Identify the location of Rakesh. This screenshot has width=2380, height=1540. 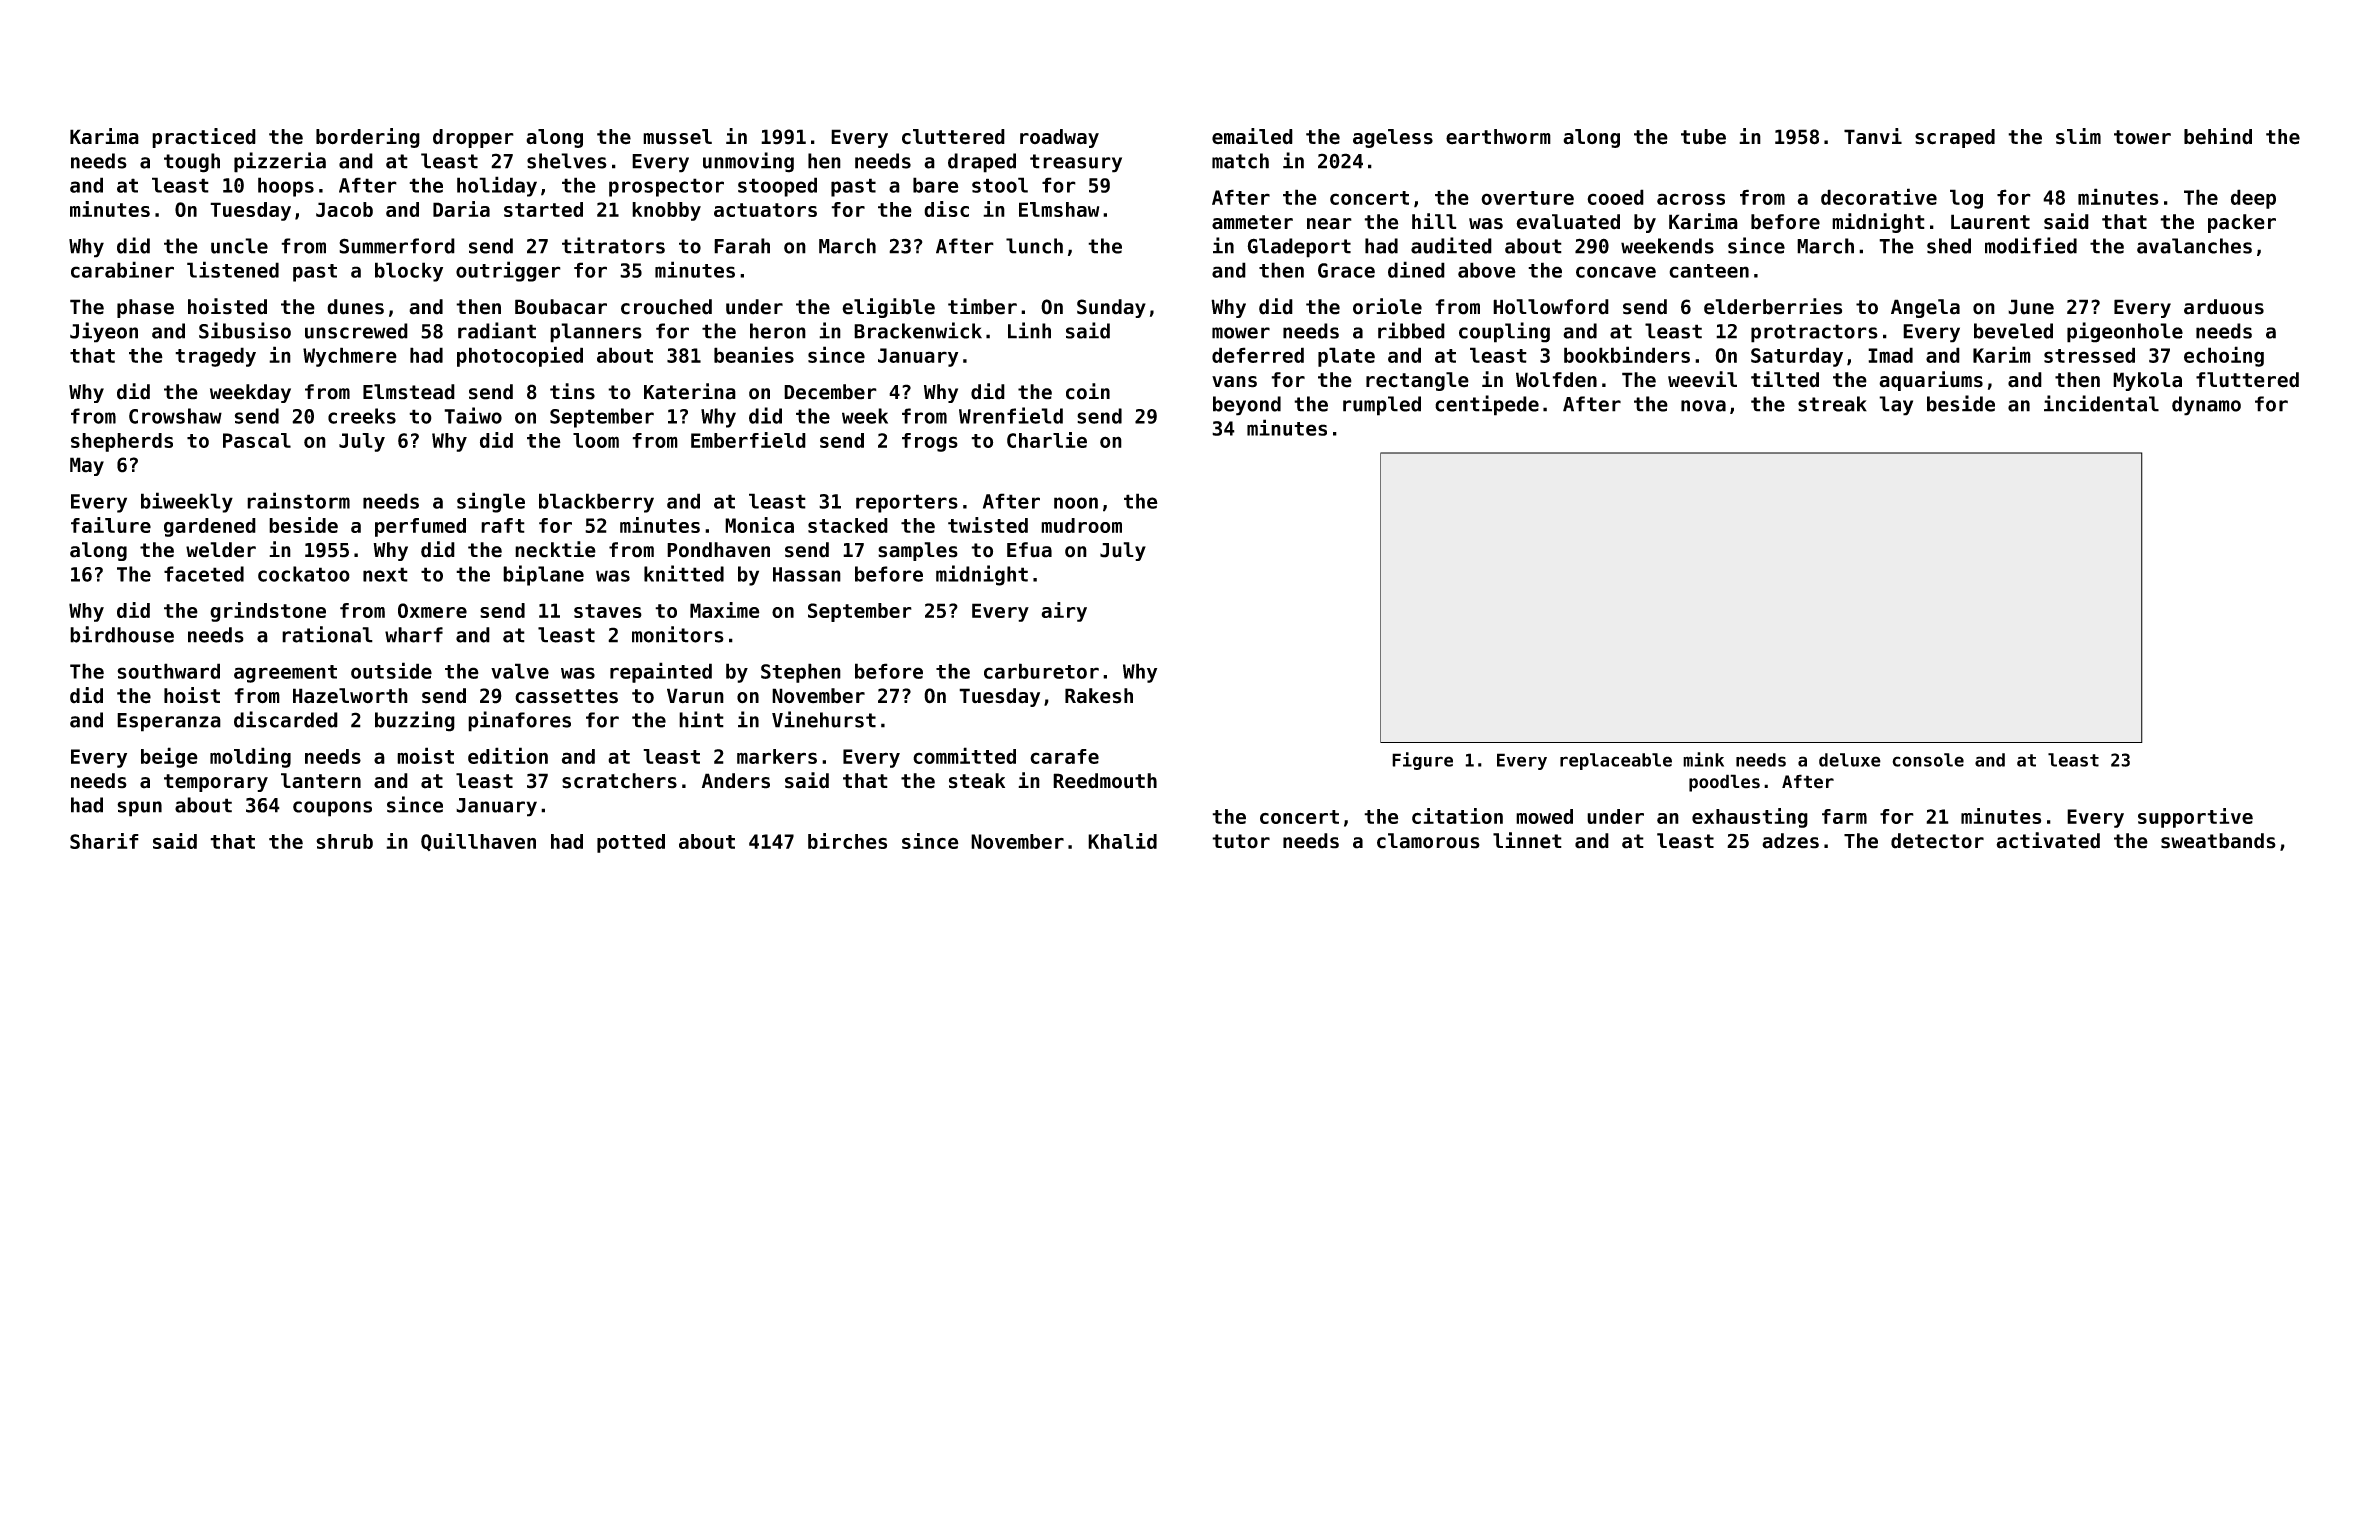
(1099, 696).
